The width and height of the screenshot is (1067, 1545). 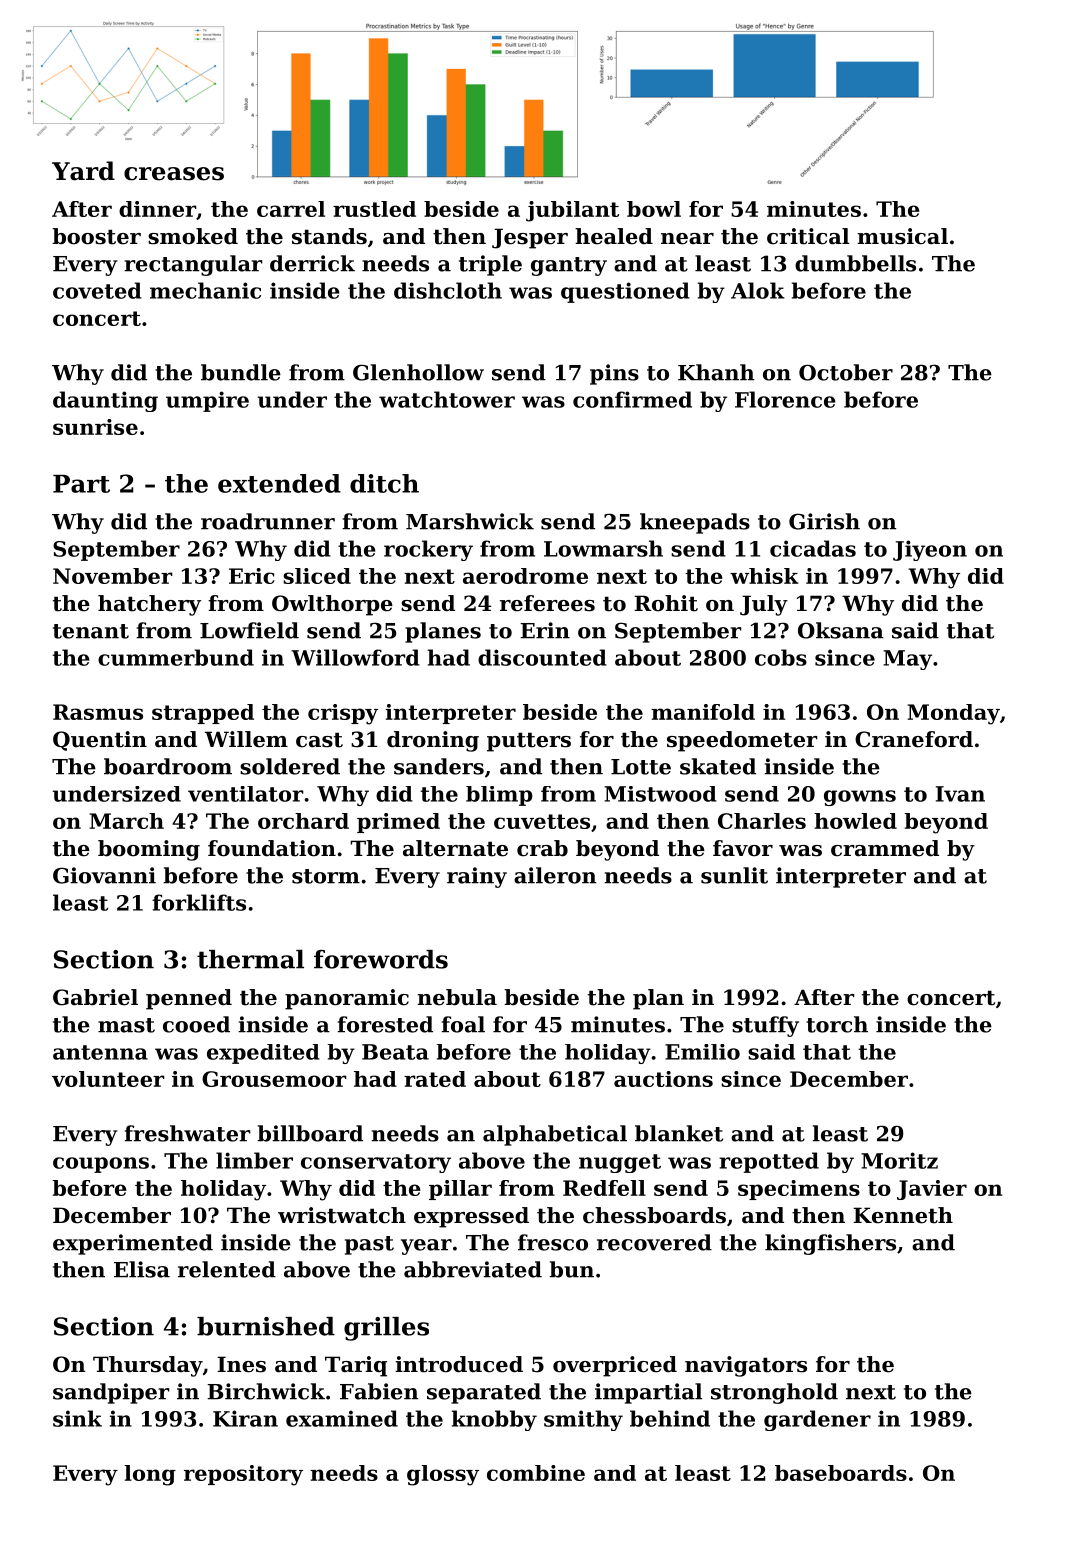 I want to click on rustled, so click(x=374, y=209).
